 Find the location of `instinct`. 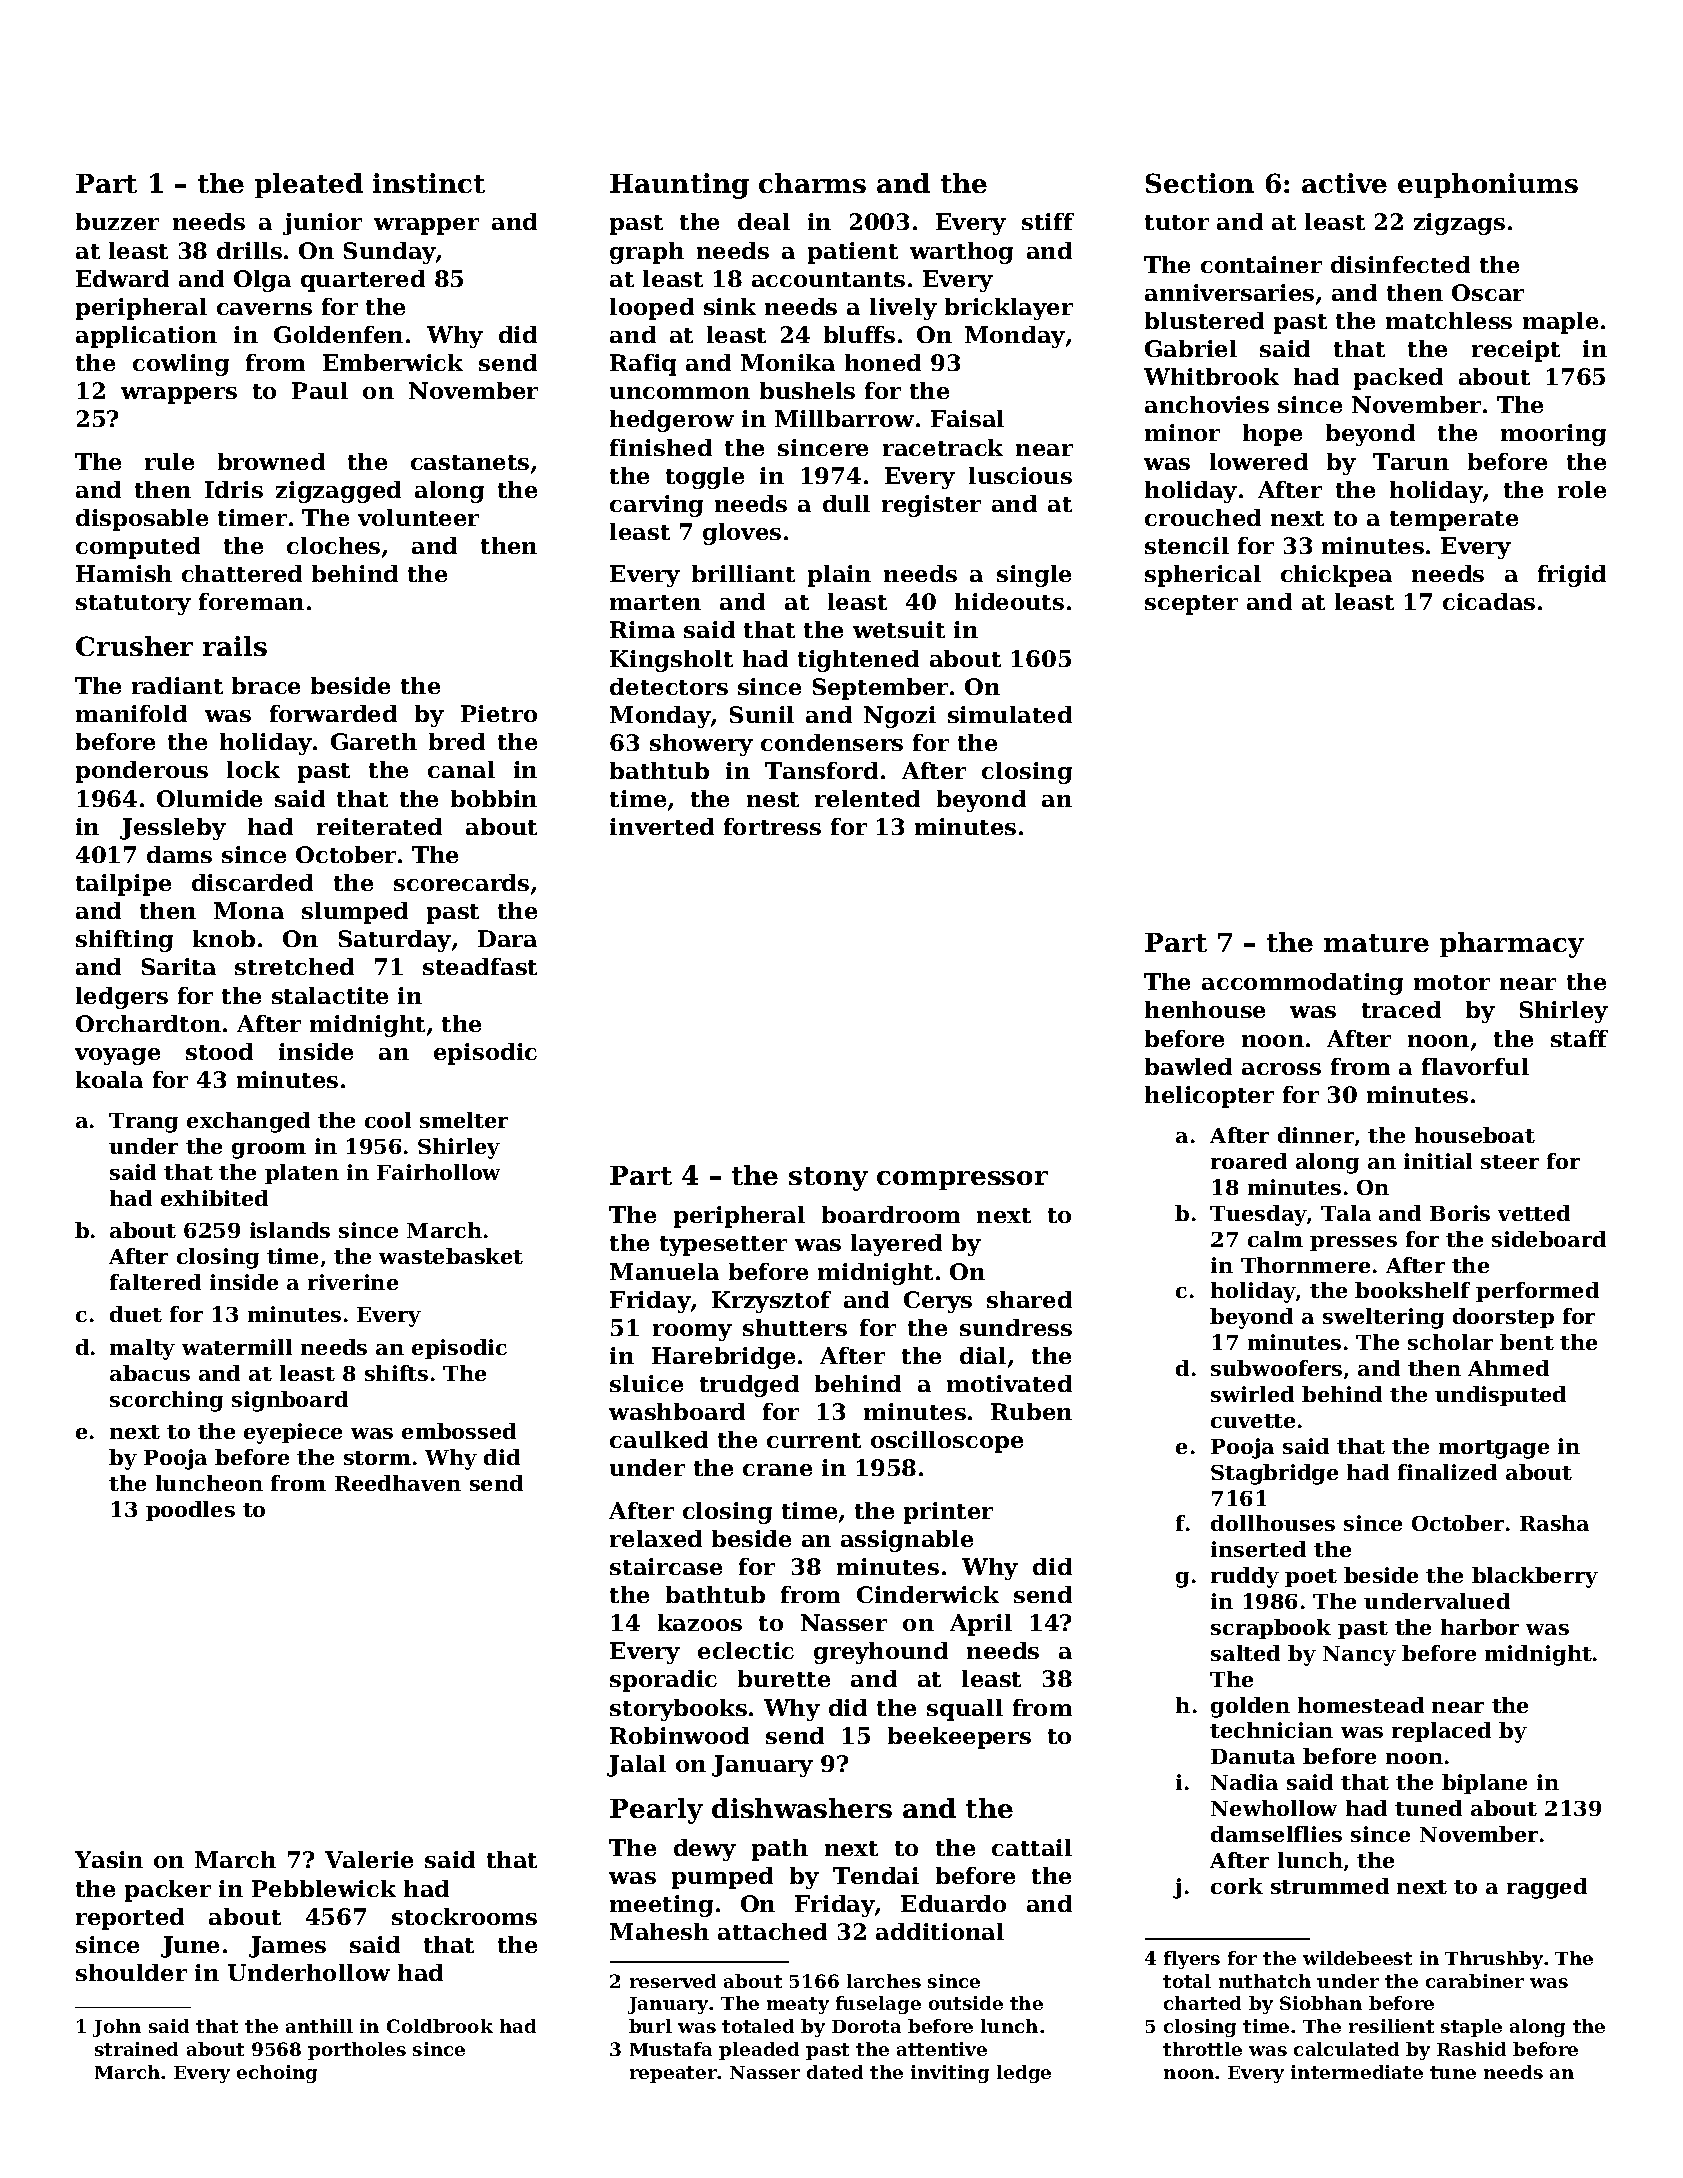

instinct is located at coordinates (429, 183).
